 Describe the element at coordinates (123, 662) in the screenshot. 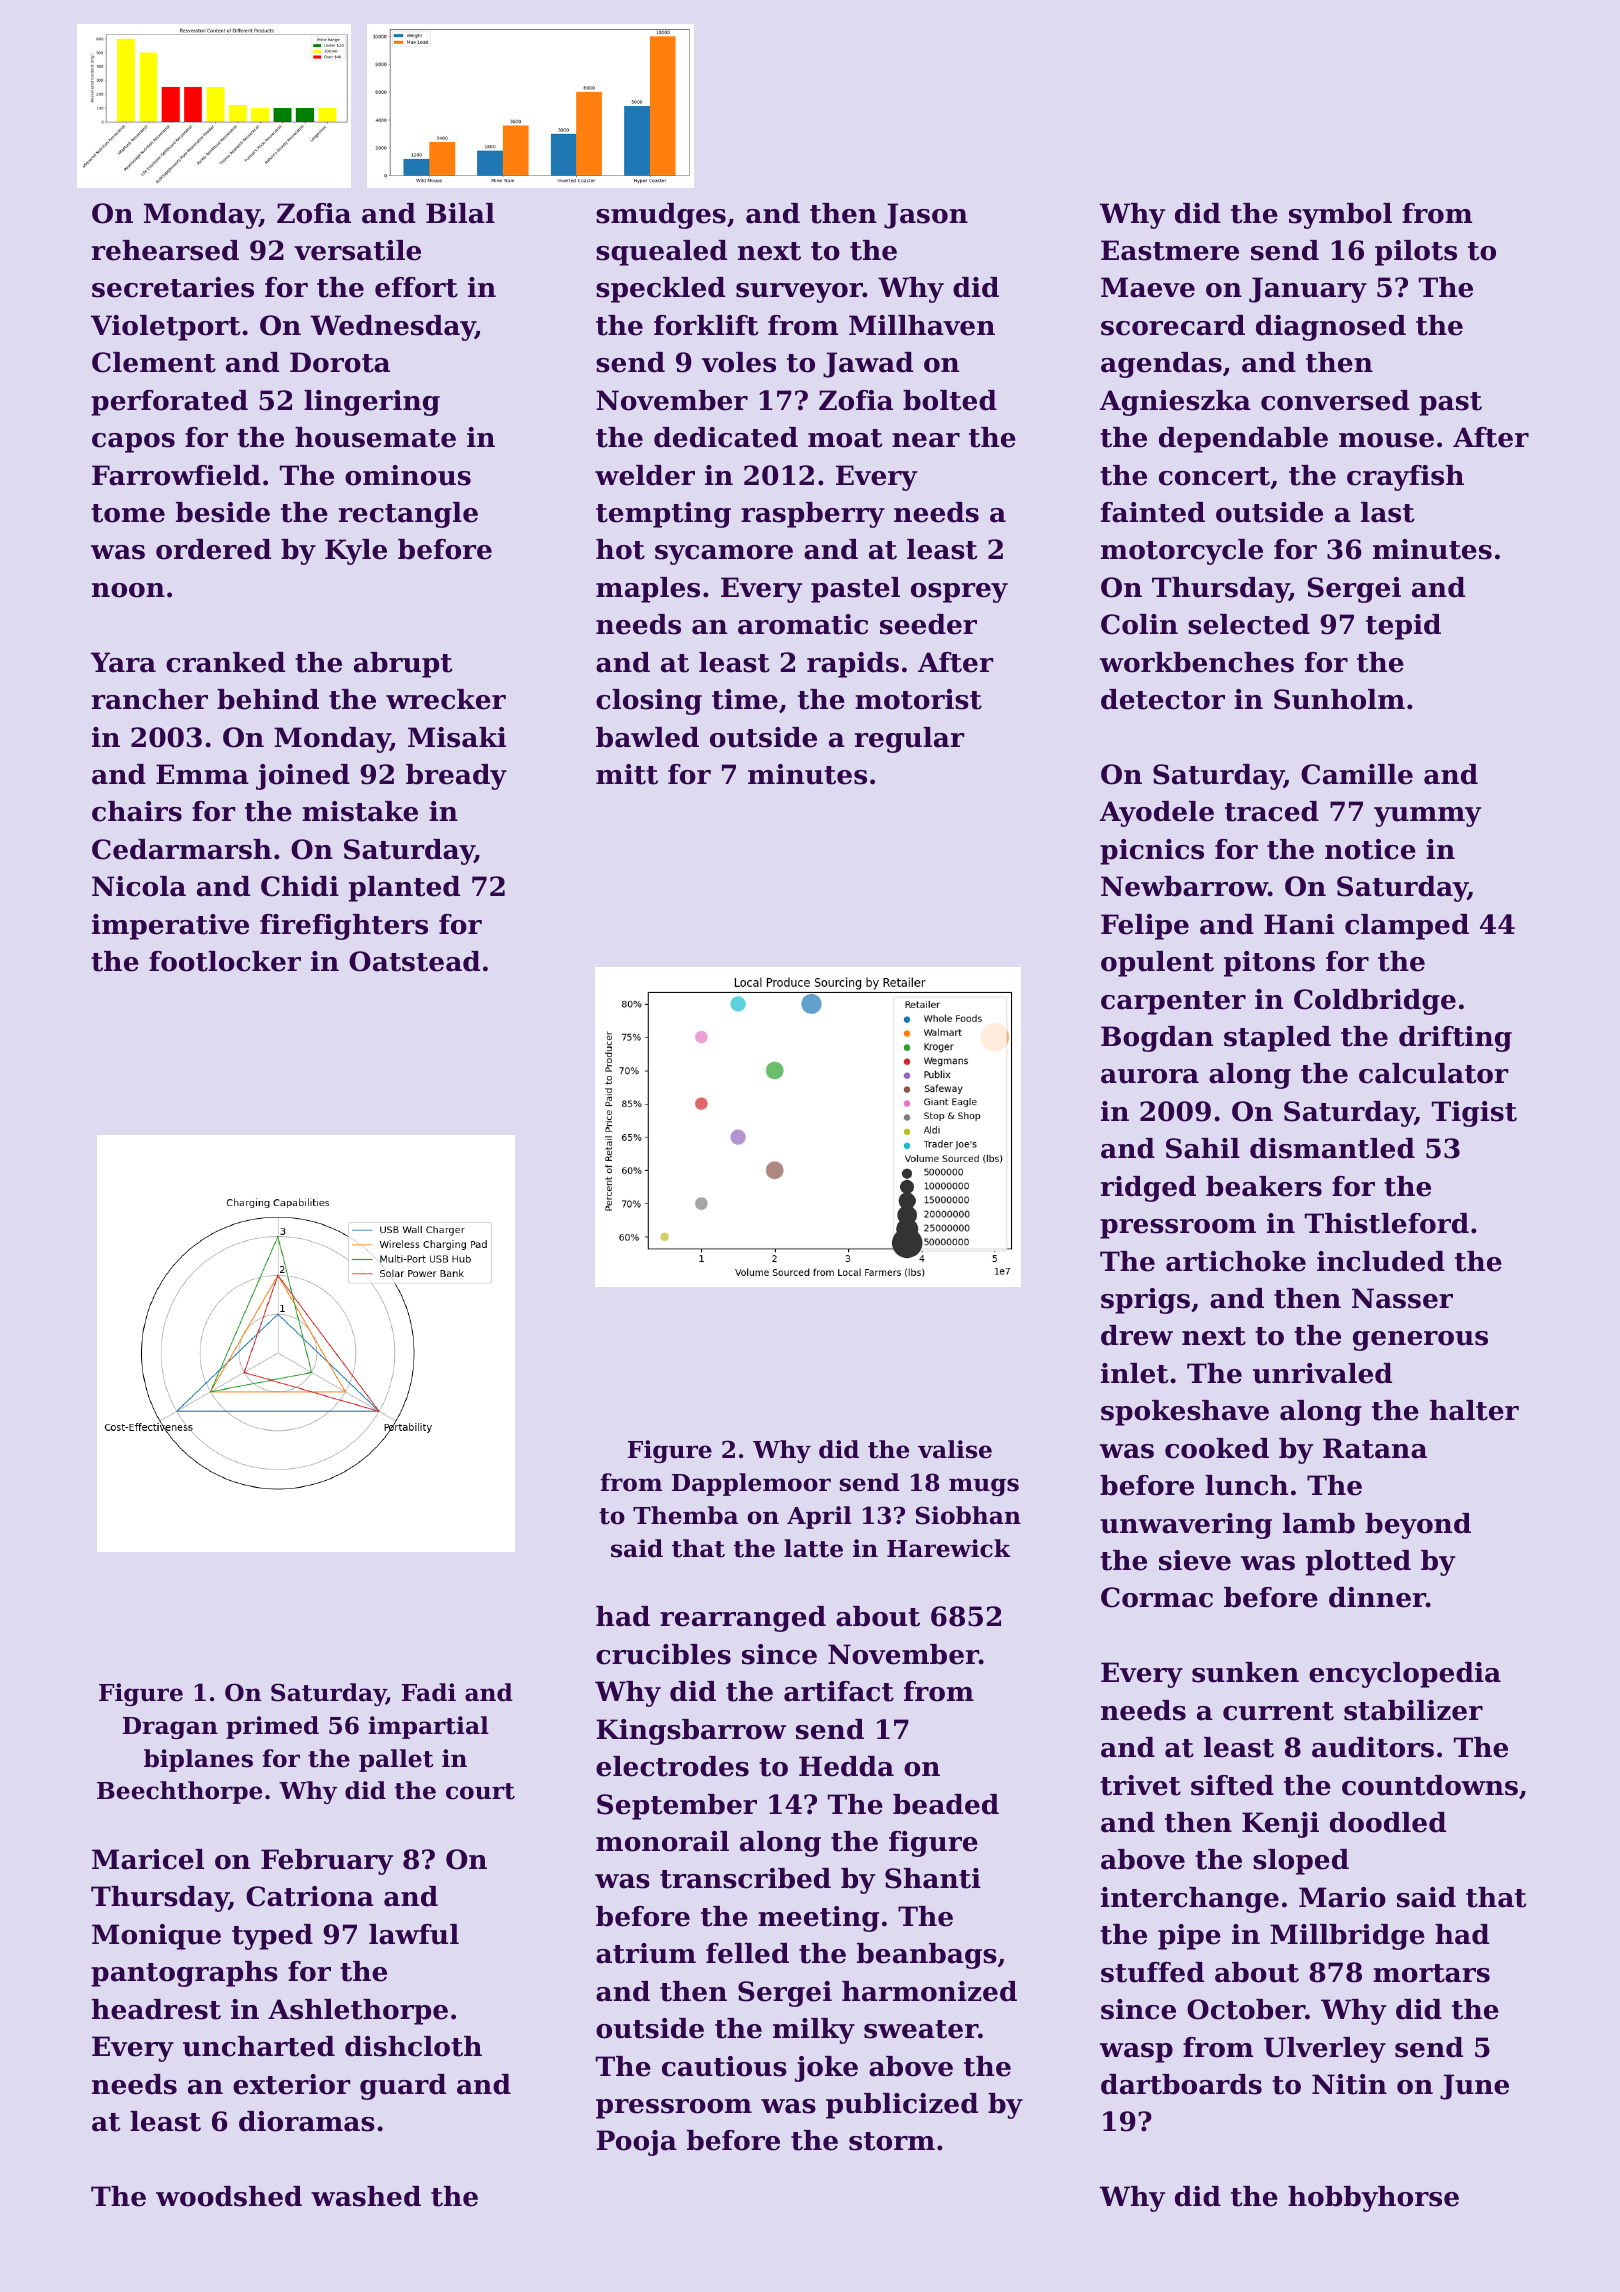

I see `Yara` at that location.
